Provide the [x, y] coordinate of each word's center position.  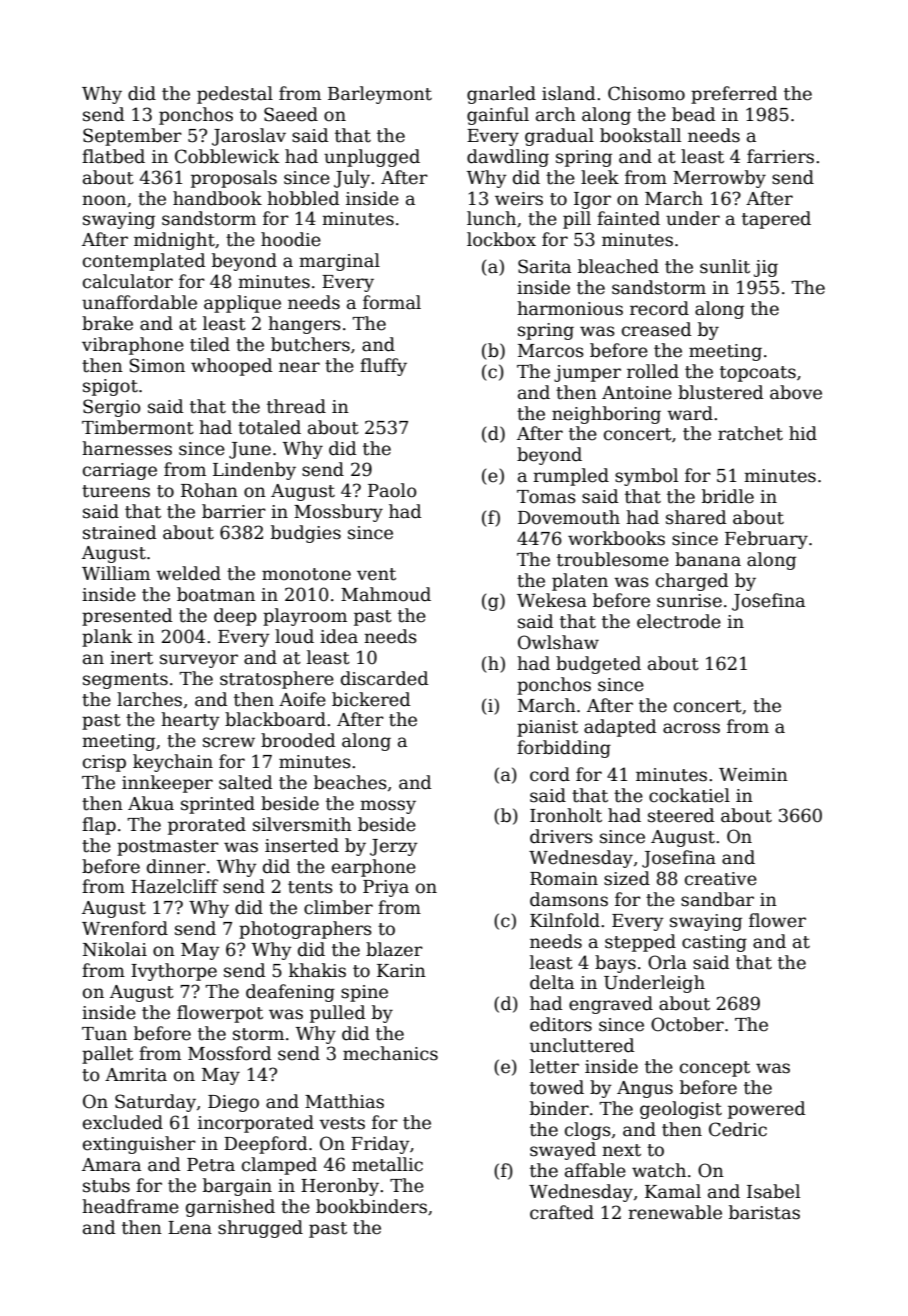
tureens [116, 491]
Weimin [753, 775]
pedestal [235, 95]
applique [242, 304]
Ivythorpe [174, 972]
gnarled [501, 95]
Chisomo [646, 93]
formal [392, 302]
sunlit [725, 266]
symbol [646, 477]
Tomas [546, 497]
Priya [386, 888]
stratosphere [277, 680]
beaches [350, 782]
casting [714, 943]
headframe [130, 1206]
